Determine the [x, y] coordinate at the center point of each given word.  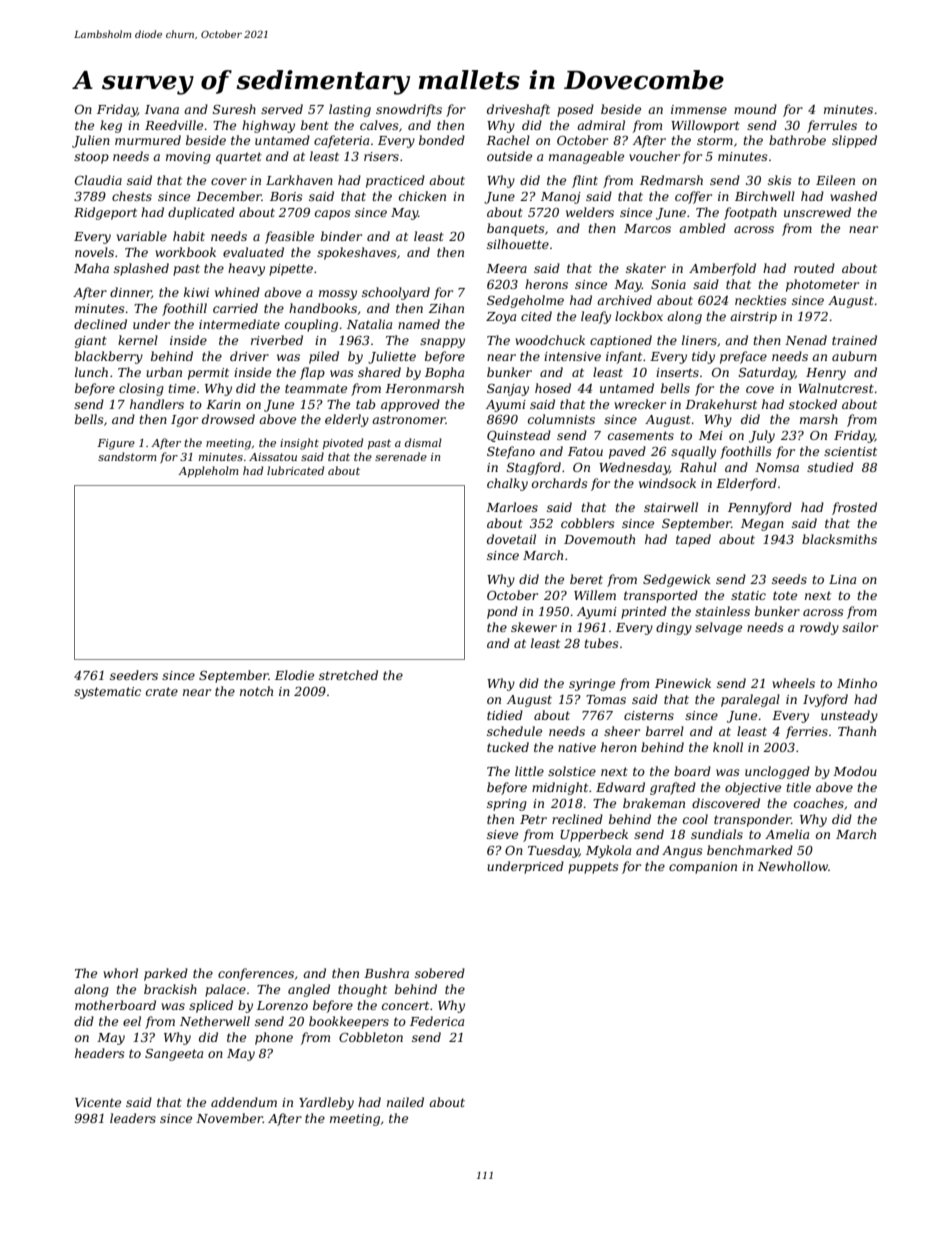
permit [208, 374]
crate [162, 691]
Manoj [561, 198]
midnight [560, 788]
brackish [170, 989]
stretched [348, 675]
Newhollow [793, 866]
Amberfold [722, 269]
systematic [107, 693]
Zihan [446, 308]
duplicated [201, 213]
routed [814, 268]
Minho [857, 683]
